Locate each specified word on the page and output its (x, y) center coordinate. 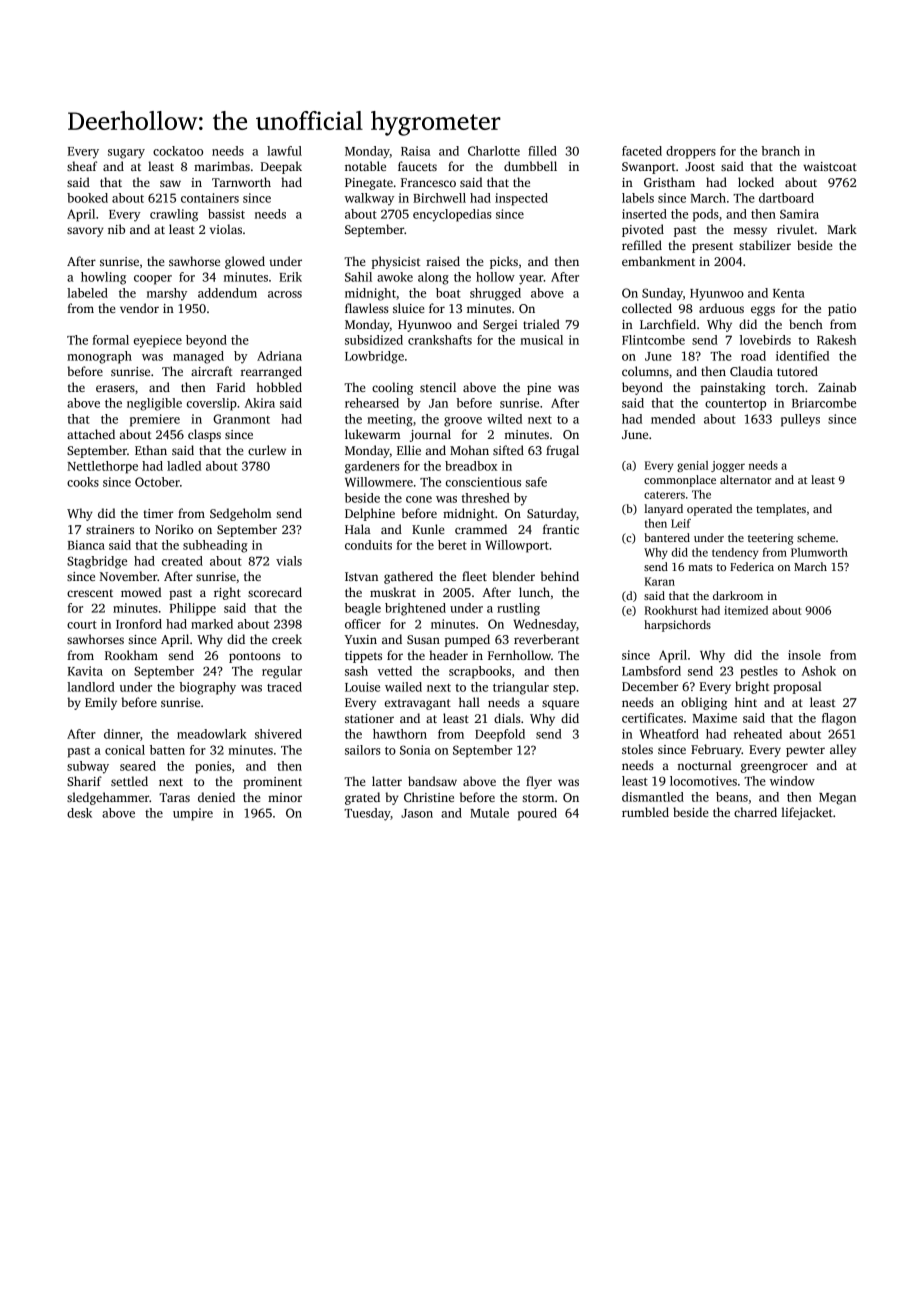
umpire (193, 814)
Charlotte (494, 151)
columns (645, 371)
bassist (226, 214)
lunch (534, 592)
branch (780, 151)
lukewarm (372, 434)
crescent (90, 593)
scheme (816, 537)
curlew (267, 450)
